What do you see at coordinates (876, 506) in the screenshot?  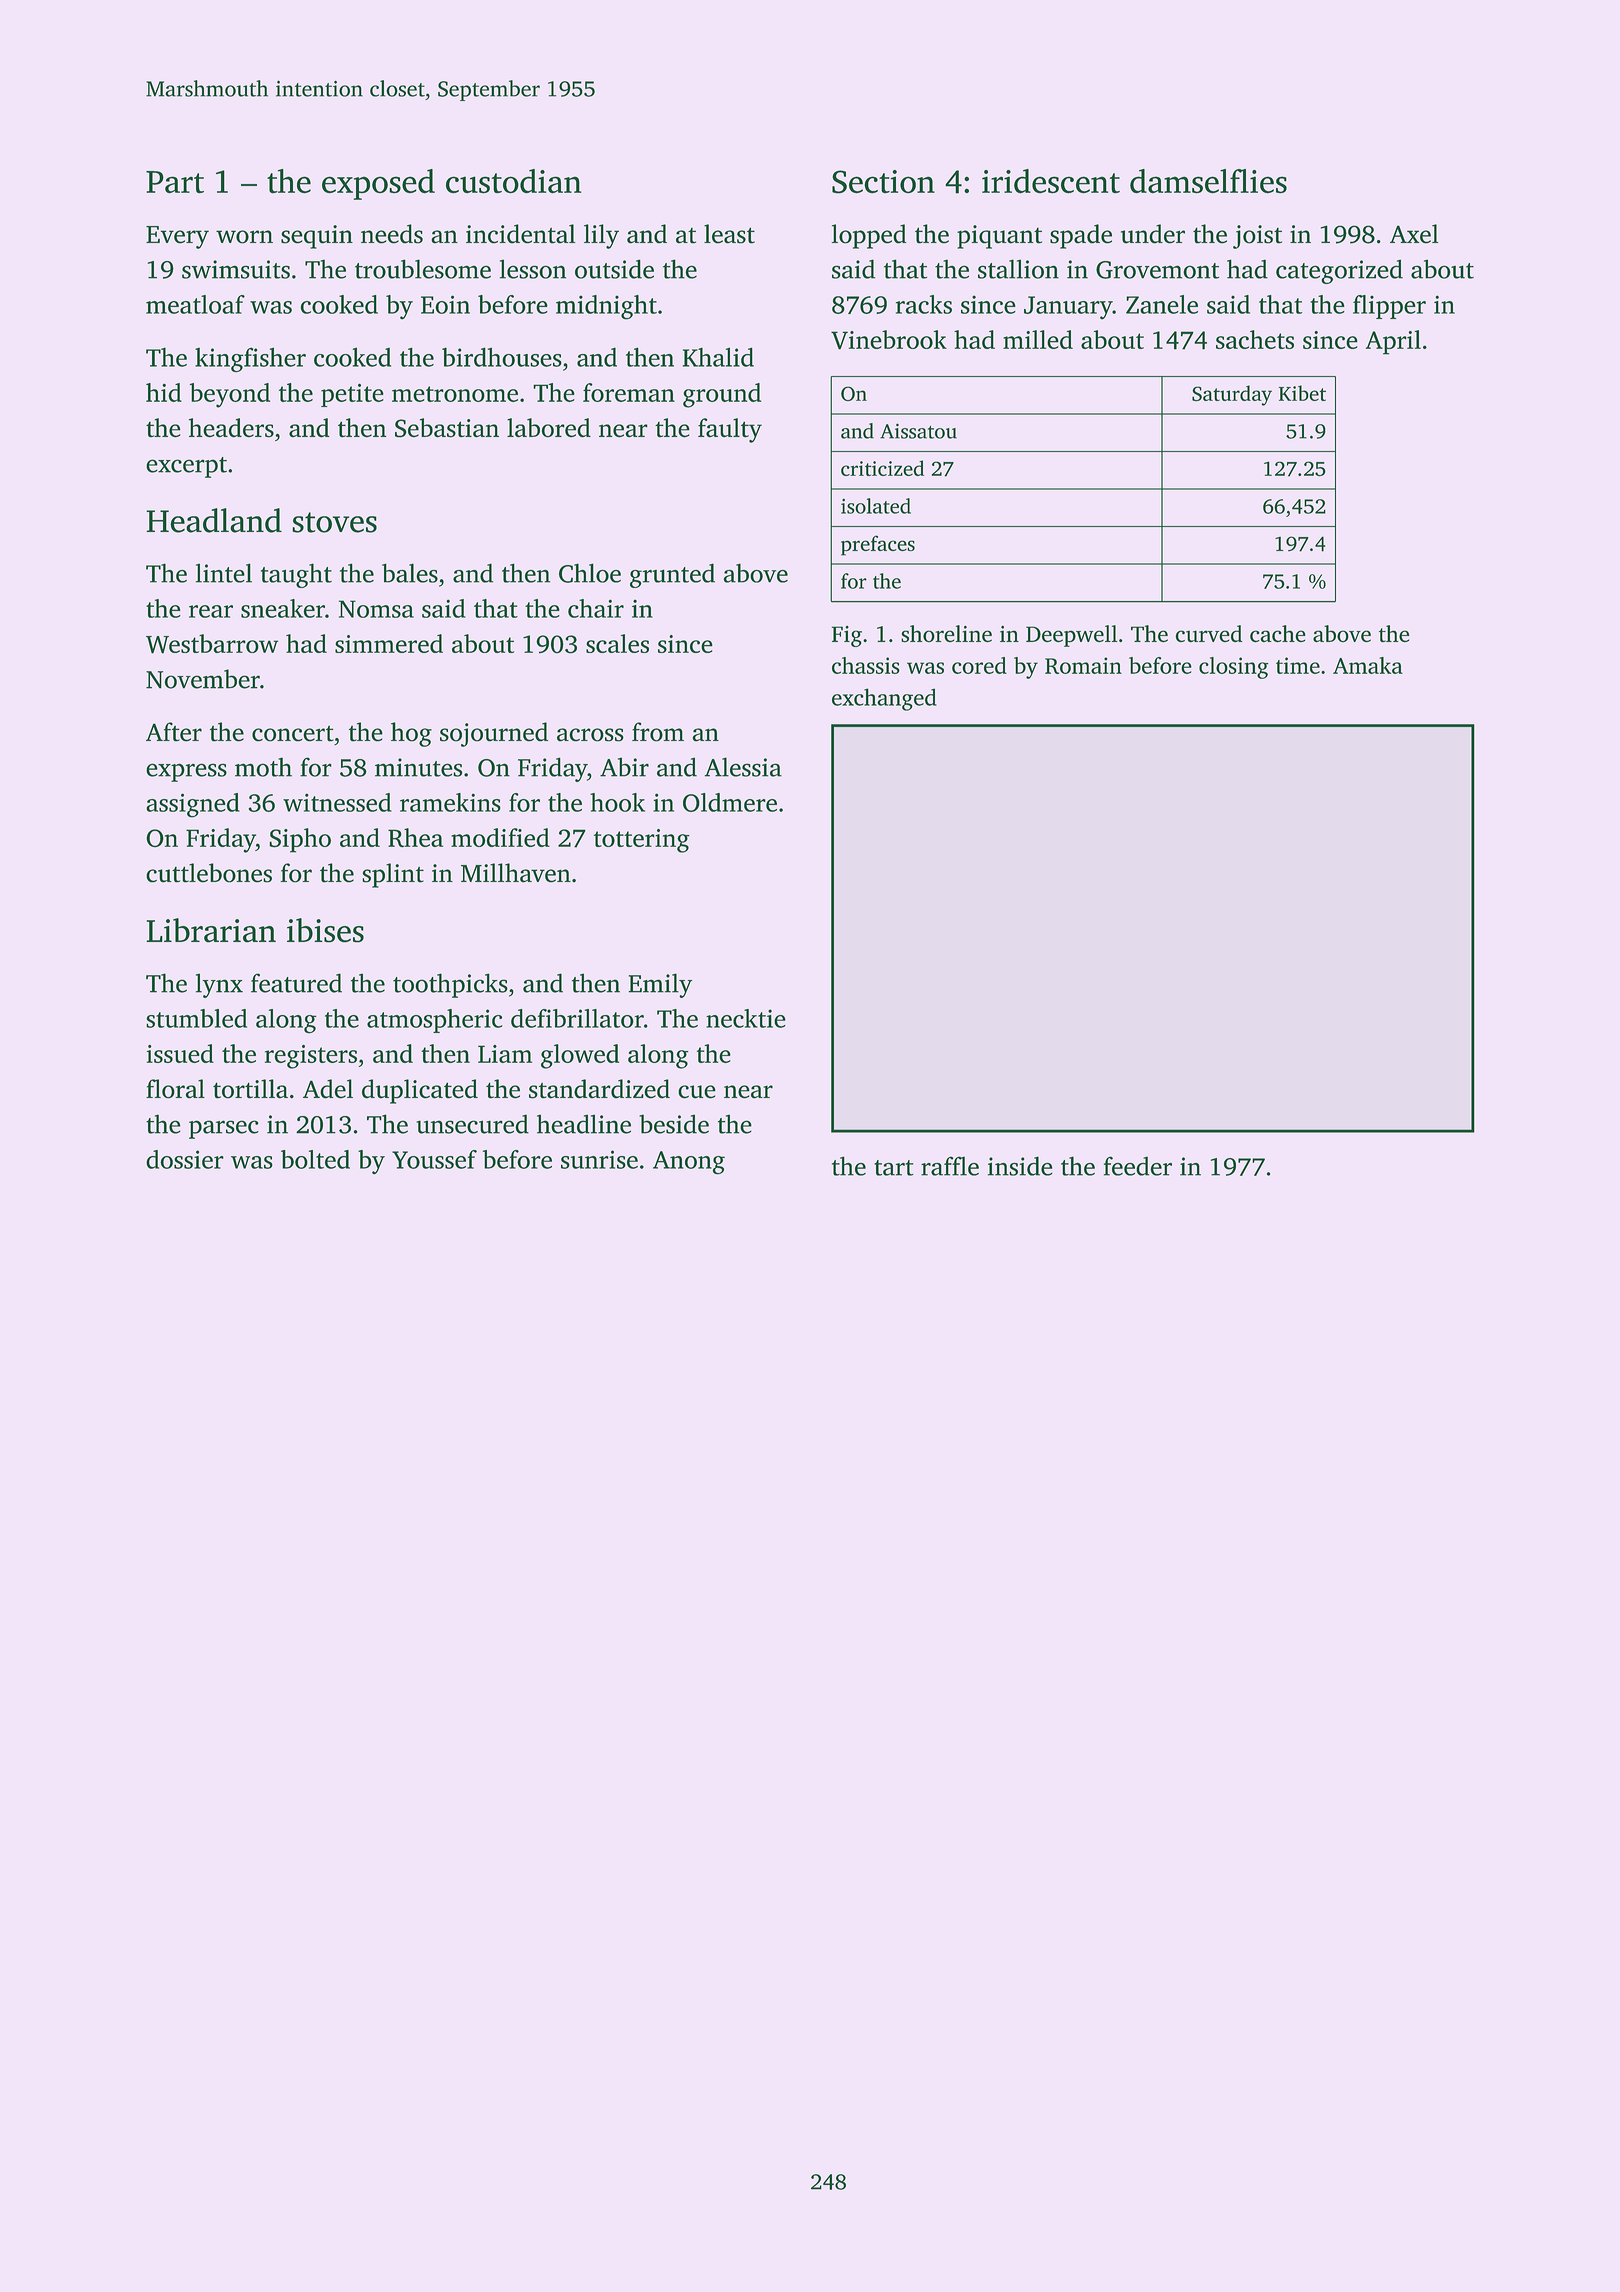 I see `isolated` at bounding box center [876, 506].
